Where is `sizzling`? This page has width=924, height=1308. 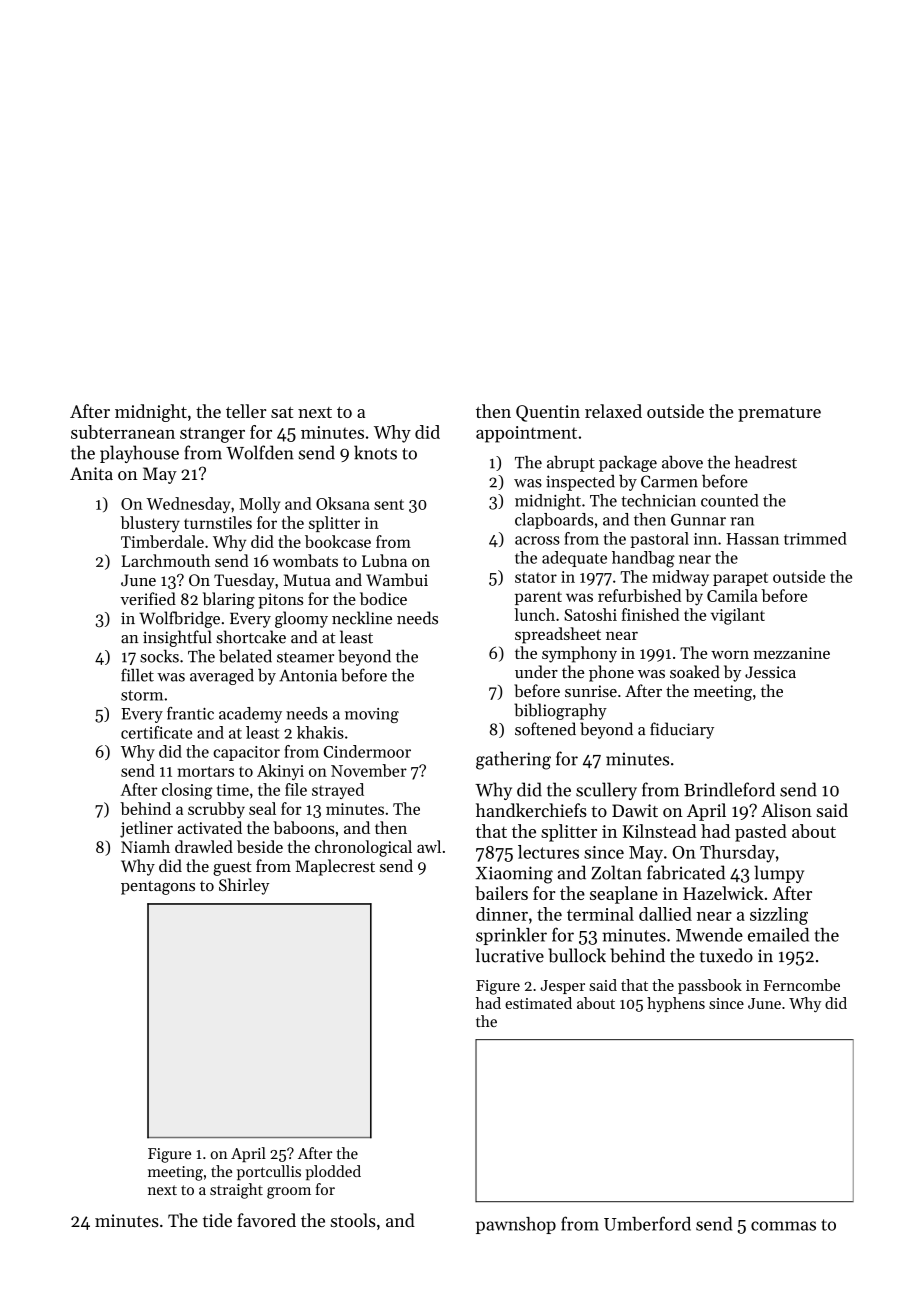 sizzling is located at coordinates (779, 916).
